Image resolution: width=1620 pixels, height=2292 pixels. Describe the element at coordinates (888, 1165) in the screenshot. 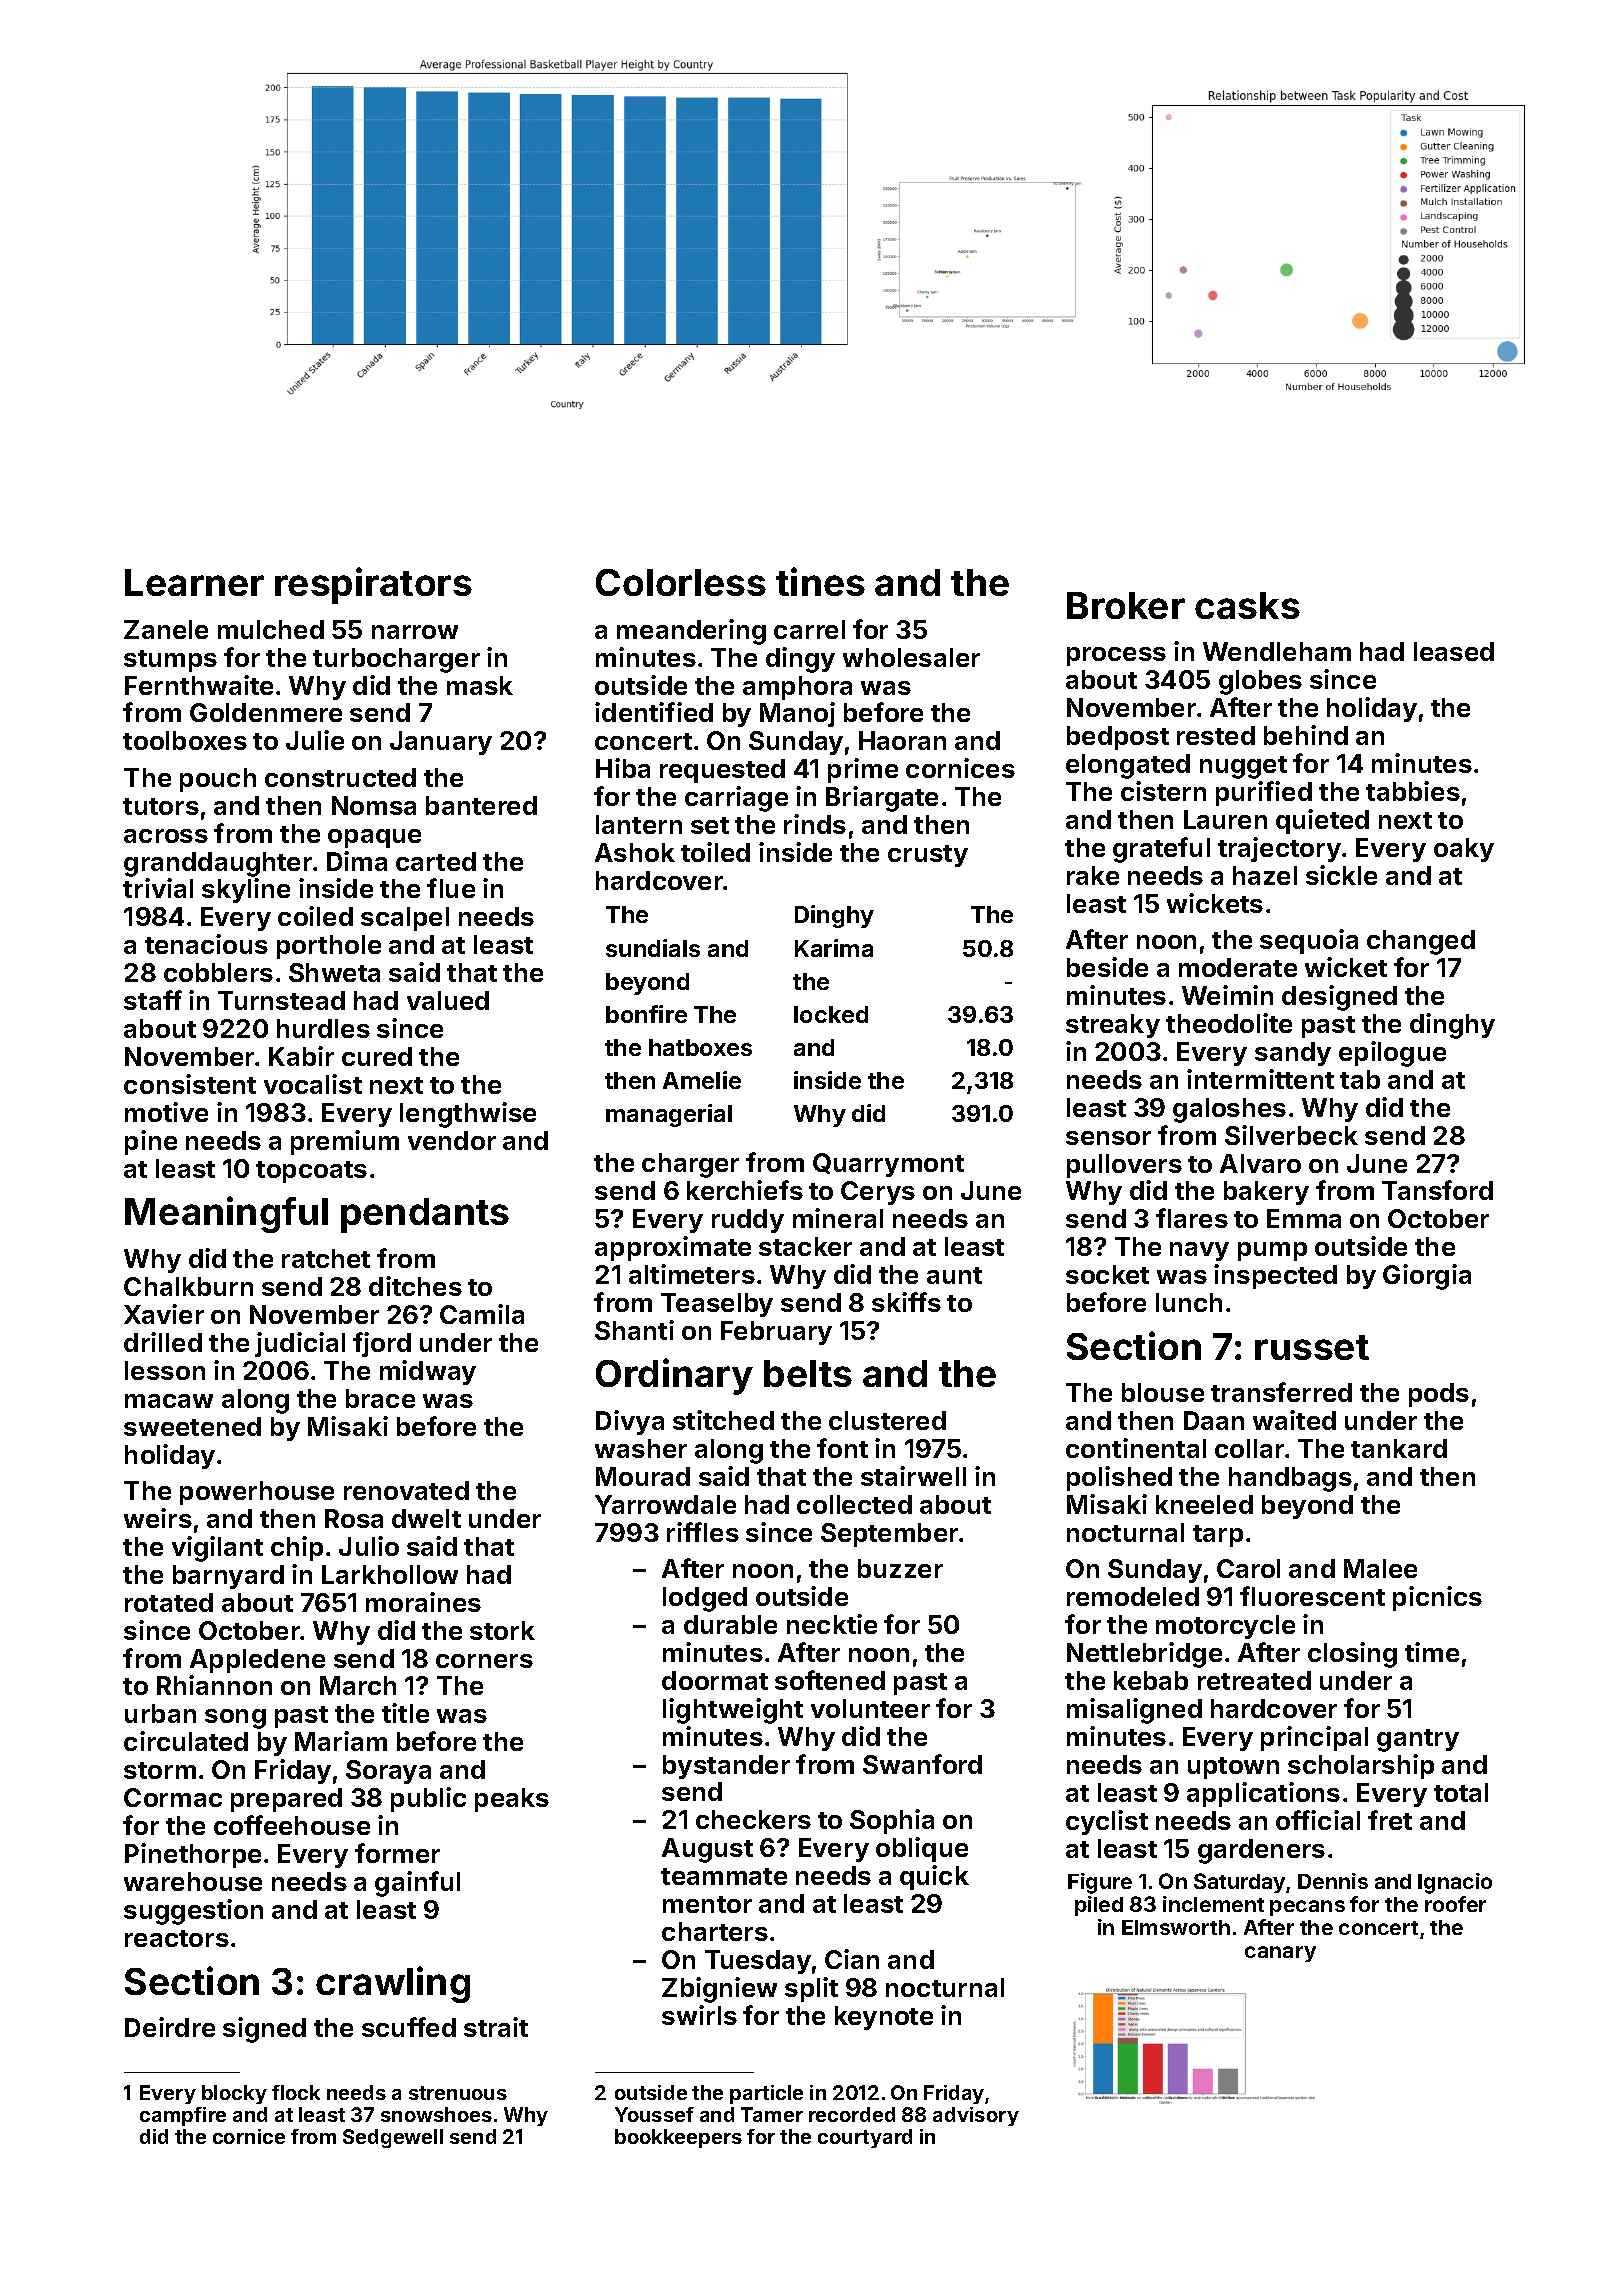

I see `Quarrymont` at that location.
